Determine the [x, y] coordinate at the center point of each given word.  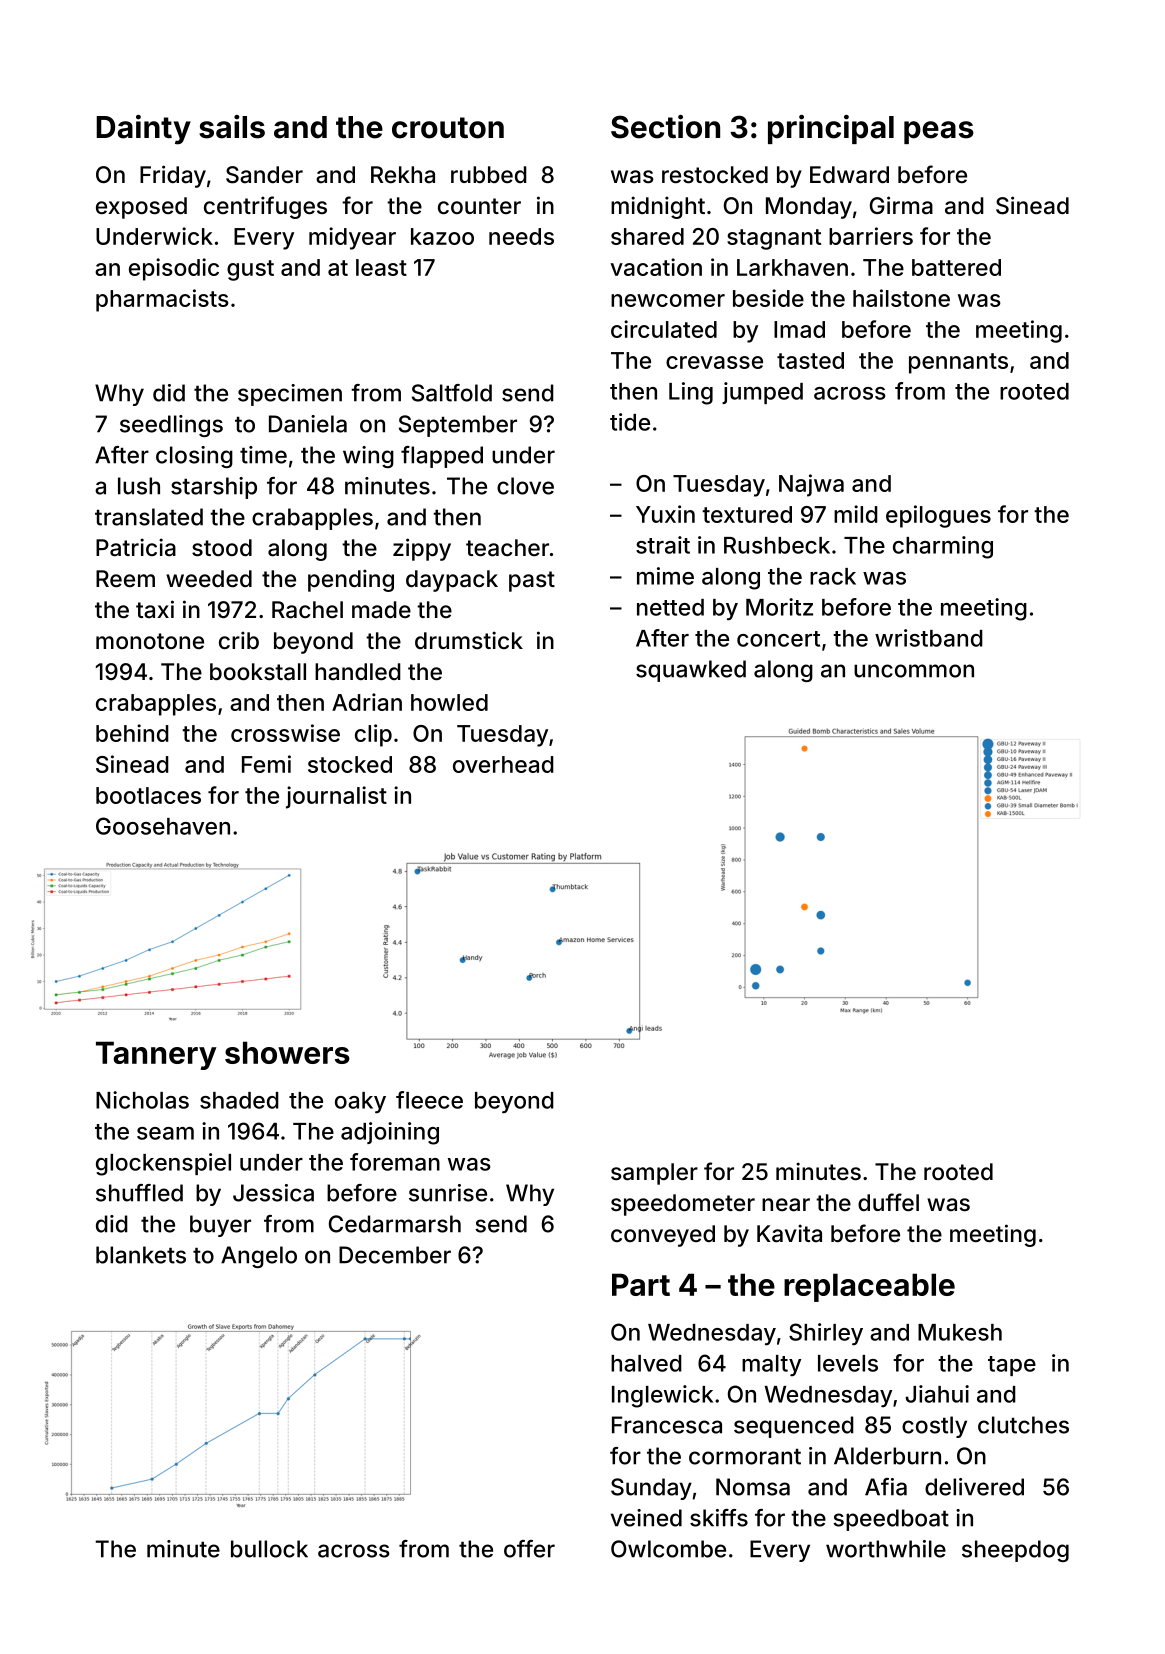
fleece [429, 1100]
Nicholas [142, 1100]
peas [939, 132]
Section [665, 127]
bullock [269, 1549]
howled [449, 702]
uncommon [914, 671]
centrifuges [265, 207]
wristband [929, 638]
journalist [336, 797]
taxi [155, 609]
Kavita [789, 1233]
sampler [654, 1174]
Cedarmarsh [395, 1224]
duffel [888, 1202]
